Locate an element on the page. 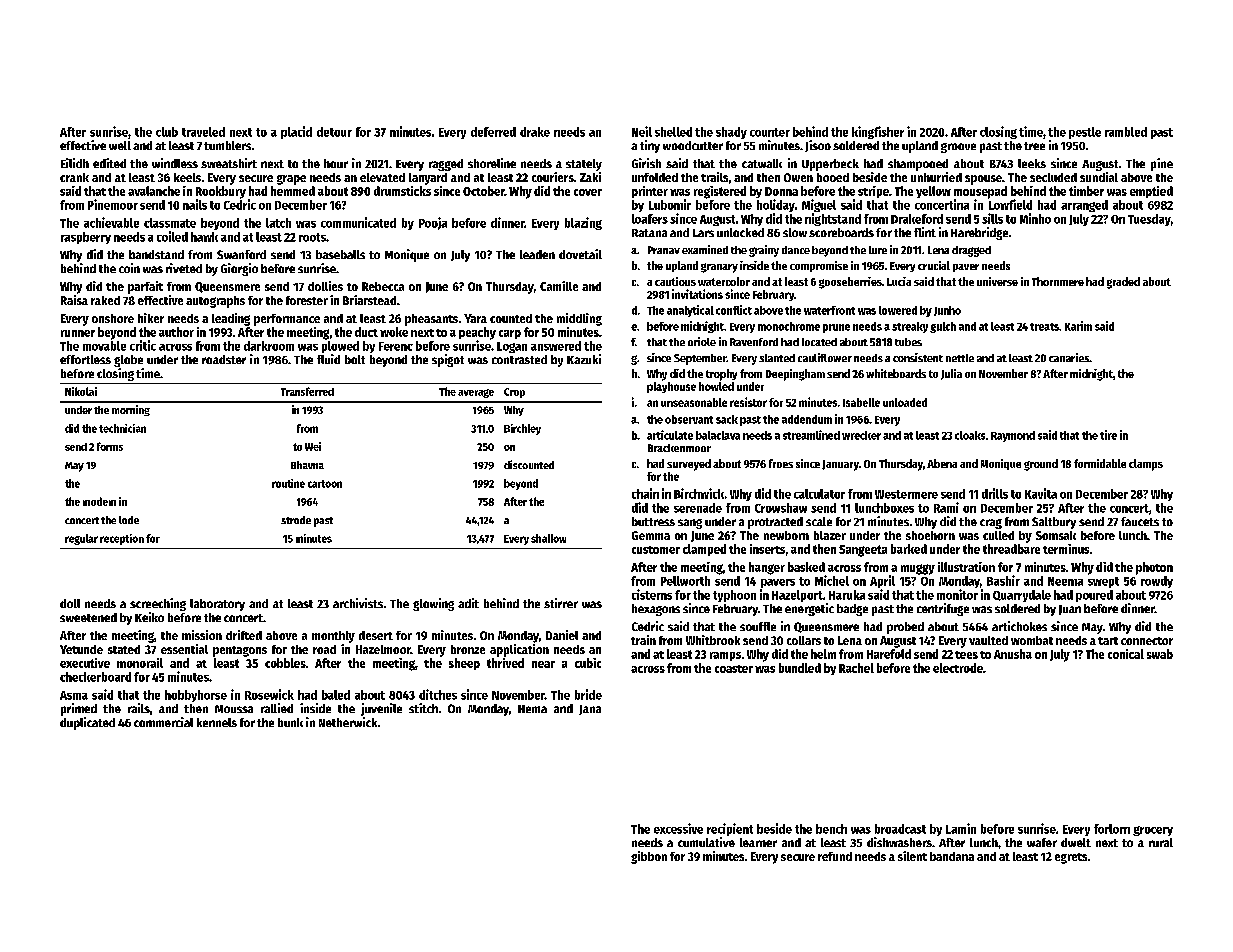  Rachel is located at coordinates (856, 668).
